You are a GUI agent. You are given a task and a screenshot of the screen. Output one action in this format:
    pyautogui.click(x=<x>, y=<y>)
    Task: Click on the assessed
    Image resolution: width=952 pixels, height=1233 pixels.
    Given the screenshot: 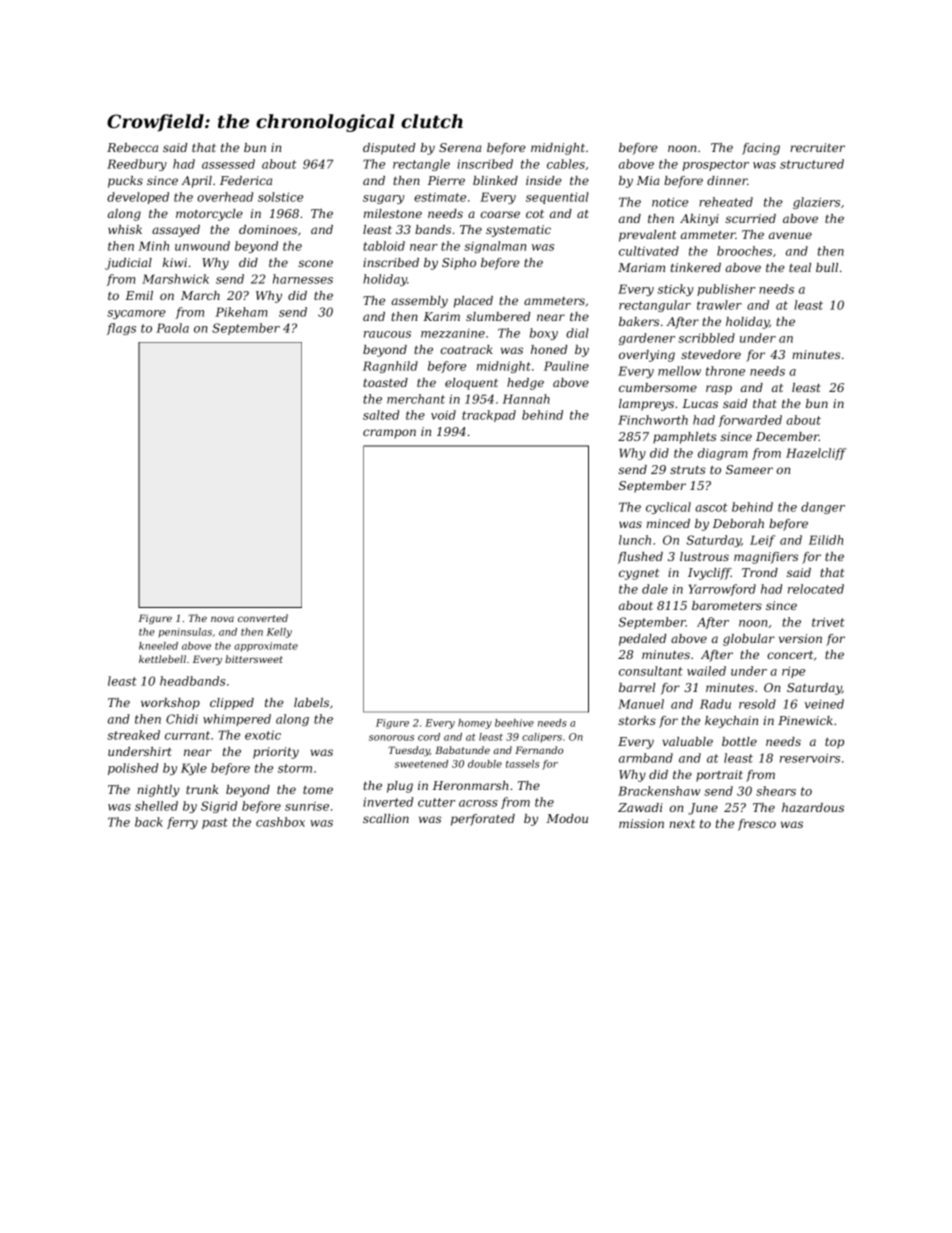 What is the action you would take?
    pyautogui.click(x=228, y=164)
